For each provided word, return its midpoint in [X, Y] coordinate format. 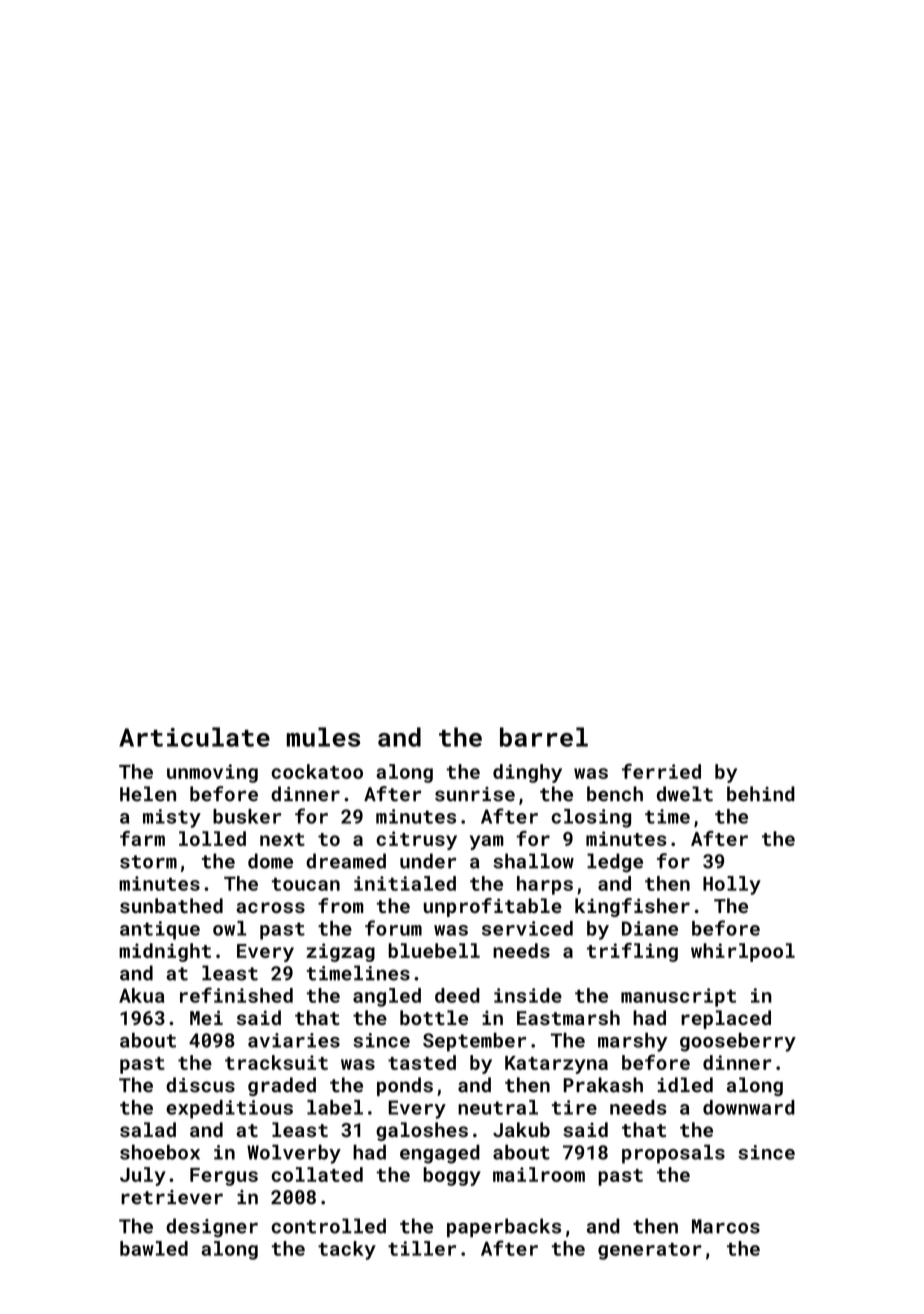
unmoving [212, 773]
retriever [172, 1197]
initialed [405, 883]
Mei [206, 1017]
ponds [405, 1086]
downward [749, 1107]
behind [761, 794]
